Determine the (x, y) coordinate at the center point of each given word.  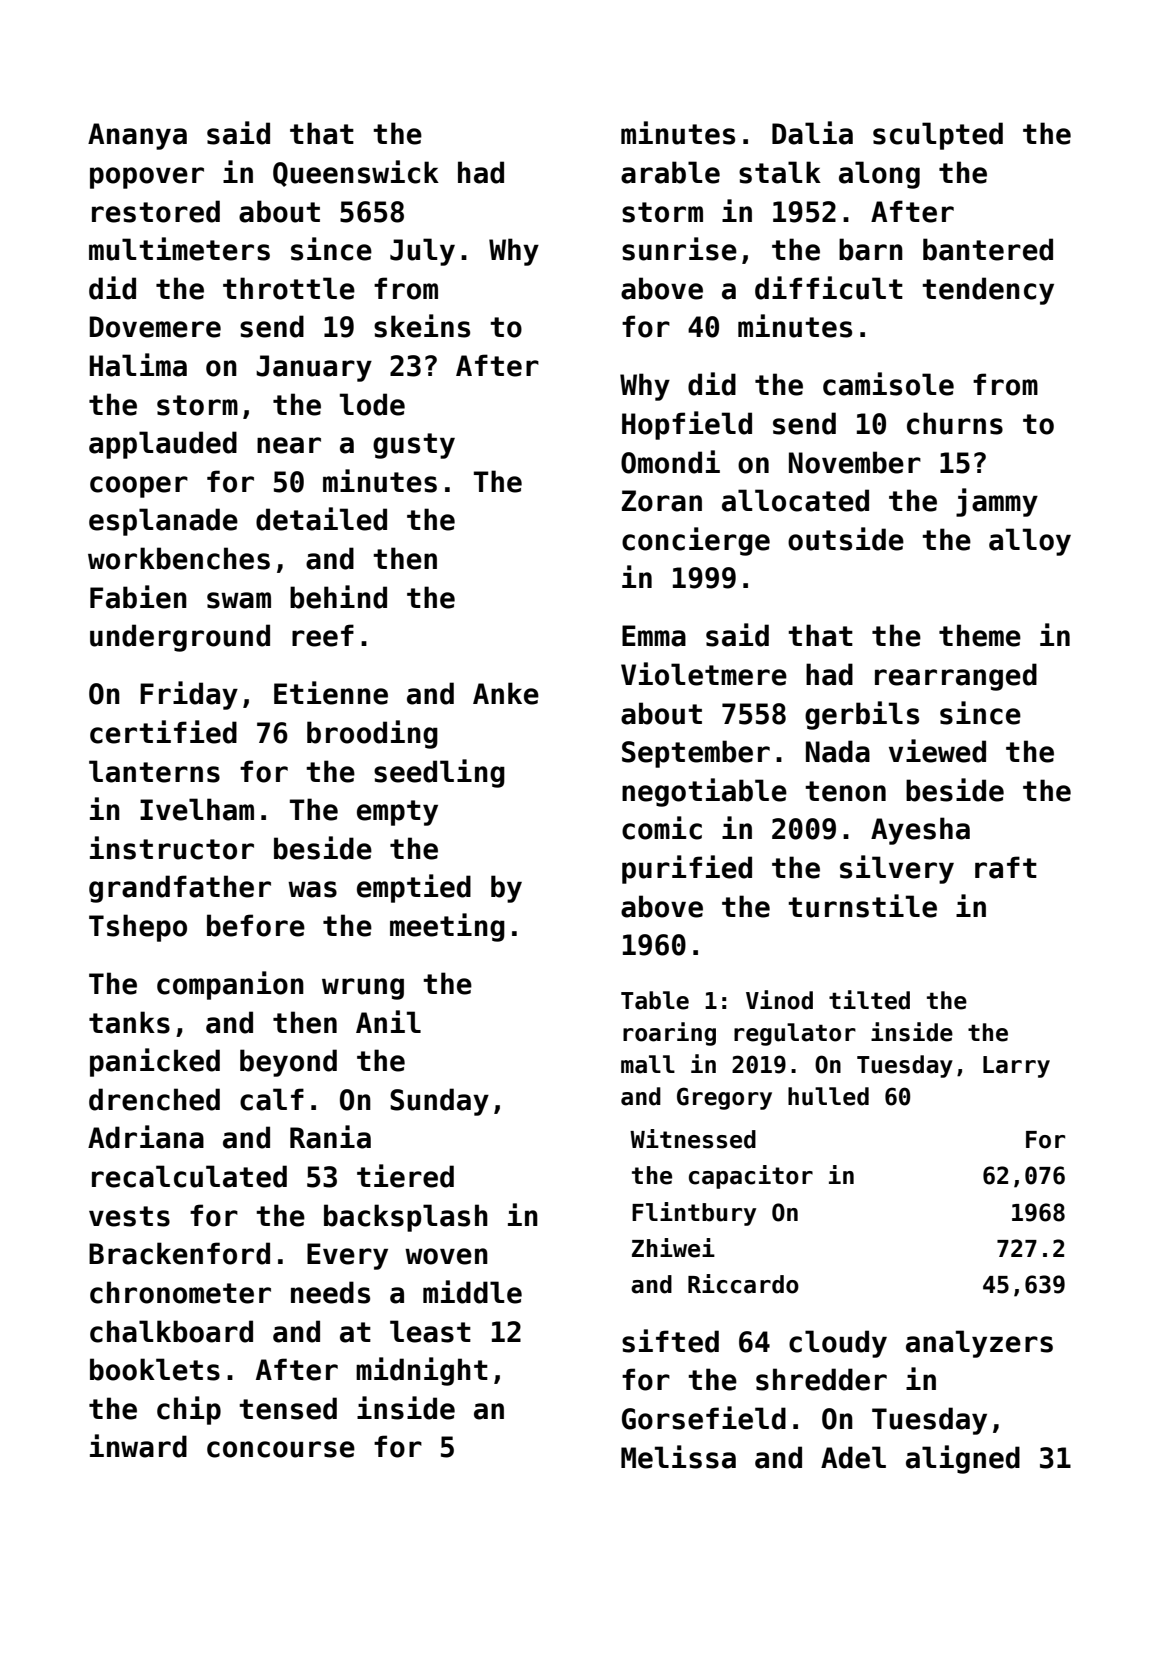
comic (662, 828)
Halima (138, 365)
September (696, 754)
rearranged (956, 677)
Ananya (137, 136)
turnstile (862, 906)
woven (446, 1256)
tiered (405, 1176)
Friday (189, 695)
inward (138, 1446)
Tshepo (138, 928)
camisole (888, 384)
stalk (780, 172)
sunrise (679, 249)
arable (670, 172)
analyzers (979, 1344)
